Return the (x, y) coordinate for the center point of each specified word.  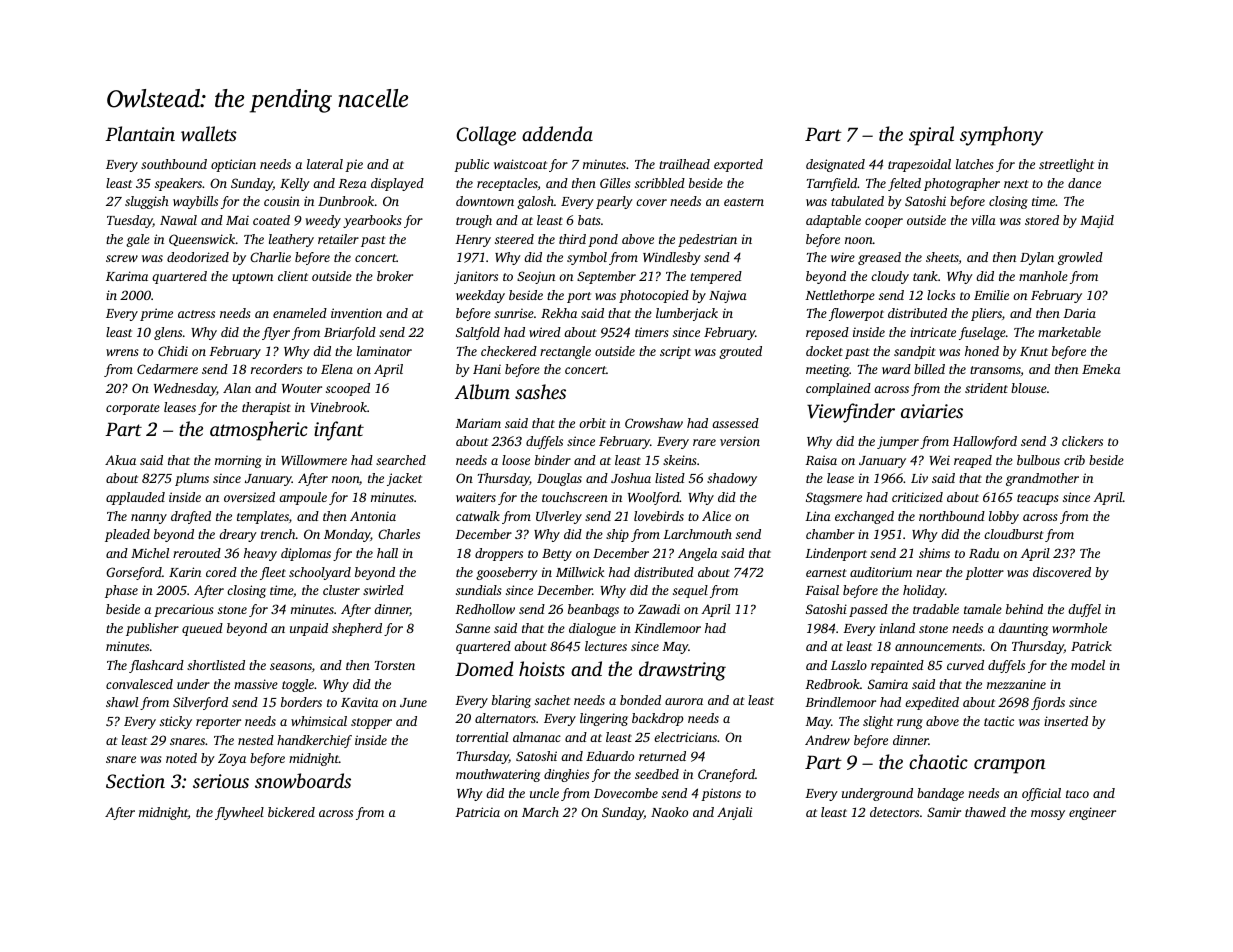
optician (233, 165)
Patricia (477, 812)
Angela (697, 554)
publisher (152, 629)
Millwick (580, 572)
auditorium (881, 572)
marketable (1069, 332)
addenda (557, 133)
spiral (931, 136)
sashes (540, 391)
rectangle (565, 352)
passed (868, 610)
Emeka (1101, 369)
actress (196, 314)
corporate (133, 409)
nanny (149, 519)
